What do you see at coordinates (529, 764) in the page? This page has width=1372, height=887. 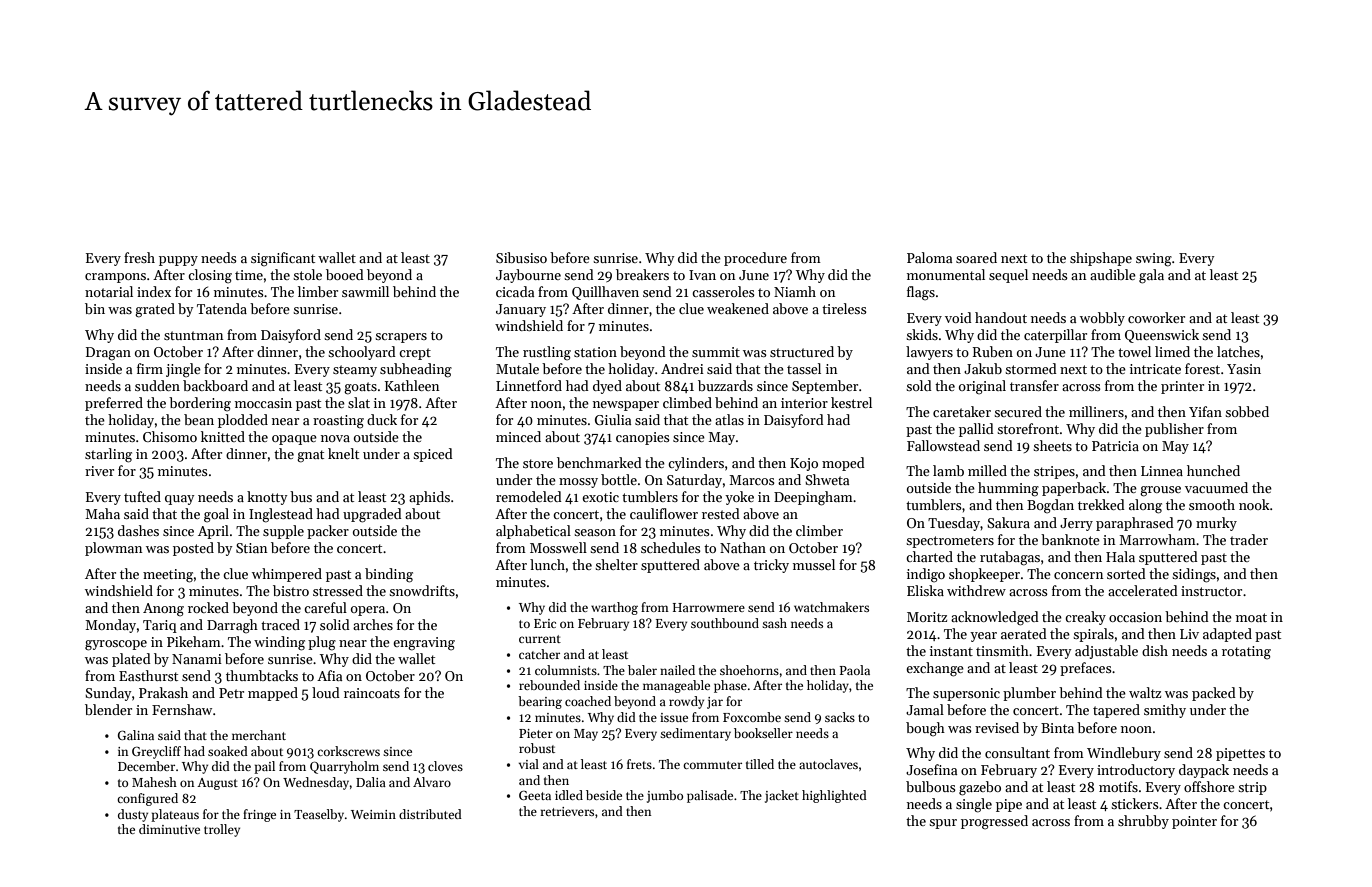 I see `vial` at bounding box center [529, 764].
